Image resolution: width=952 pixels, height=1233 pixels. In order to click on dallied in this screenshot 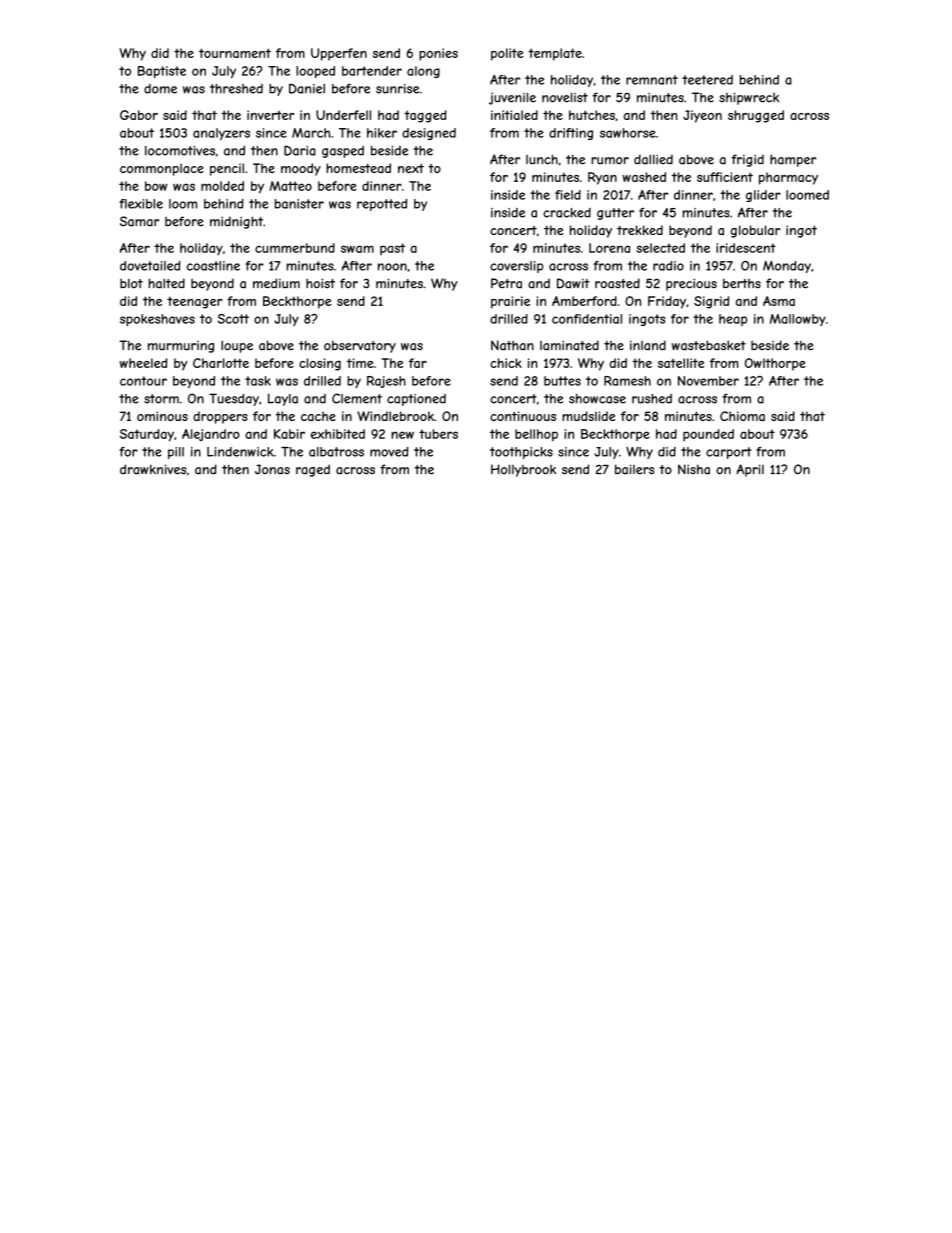, I will do `click(653, 159)`.
